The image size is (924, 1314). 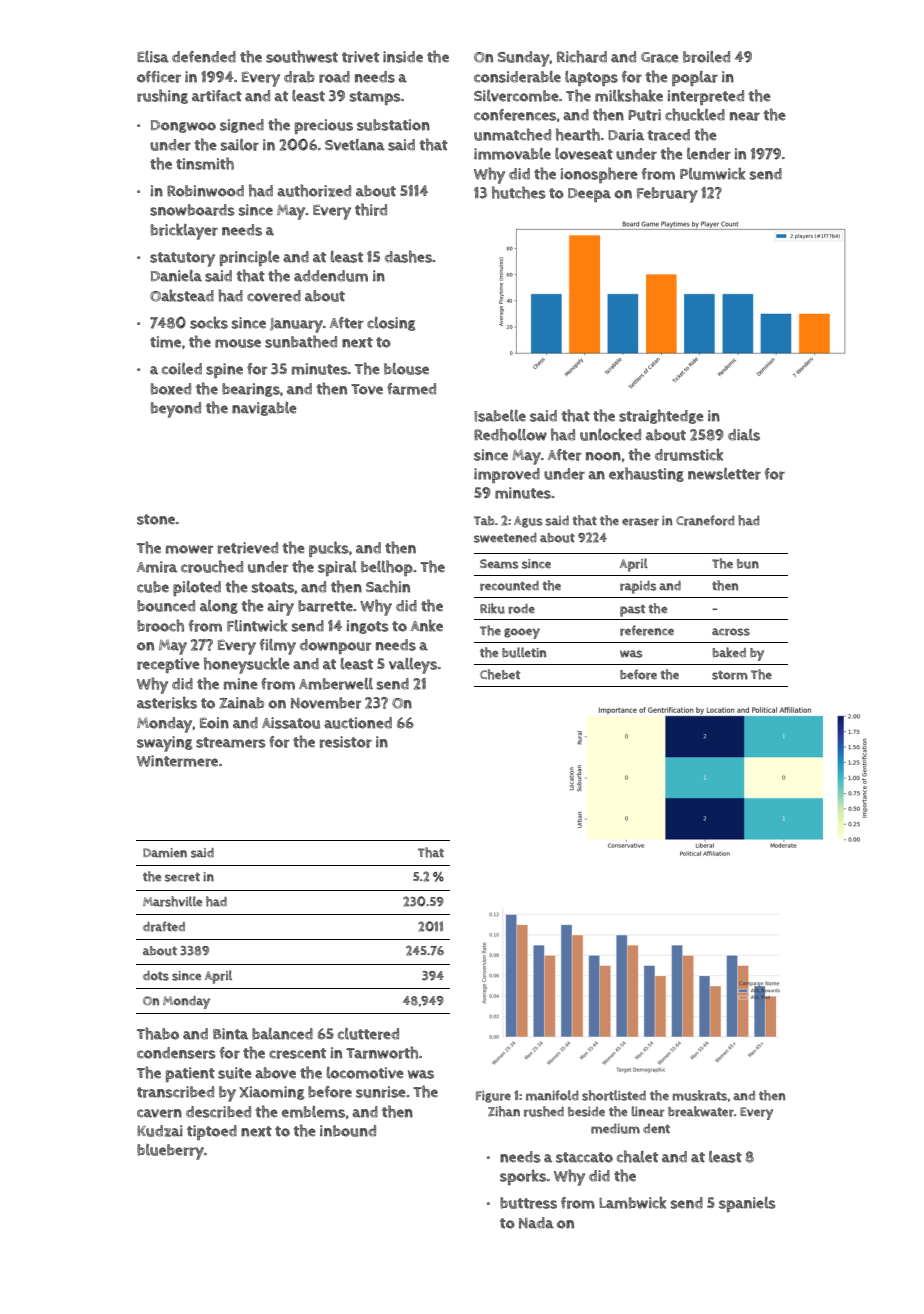 I want to click on Craneford, so click(x=705, y=520).
